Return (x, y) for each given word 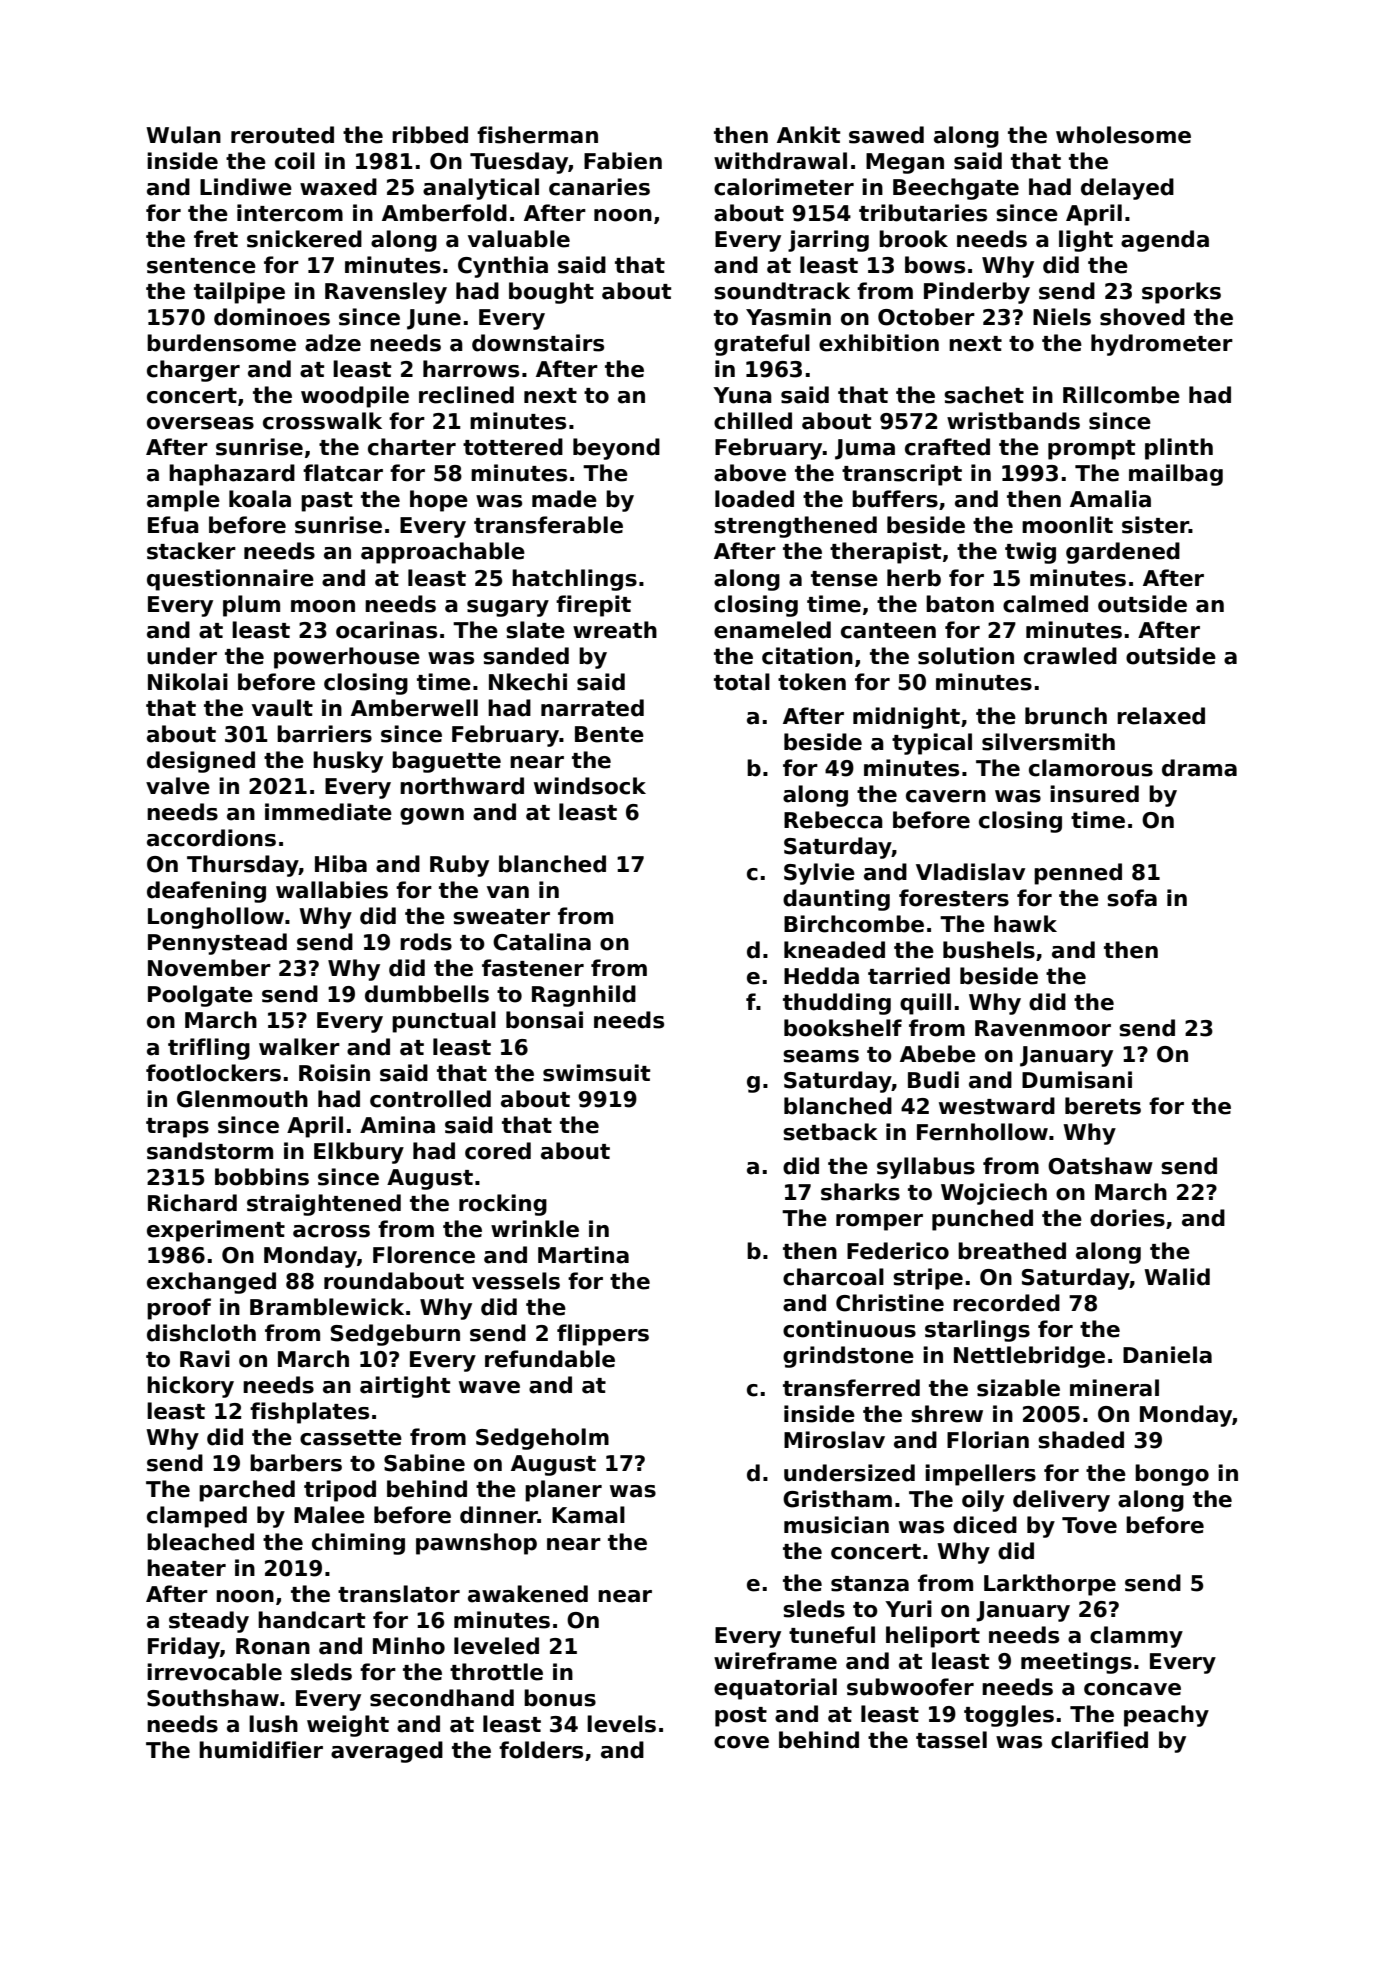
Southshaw (213, 1698)
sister (1155, 525)
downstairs (538, 343)
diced (985, 1525)
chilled (753, 421)
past (327, 502)
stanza (870, 1584)
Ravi (205, 1359)
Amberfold (444, 213)
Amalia (1110, 499)
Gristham (837, 1499)
